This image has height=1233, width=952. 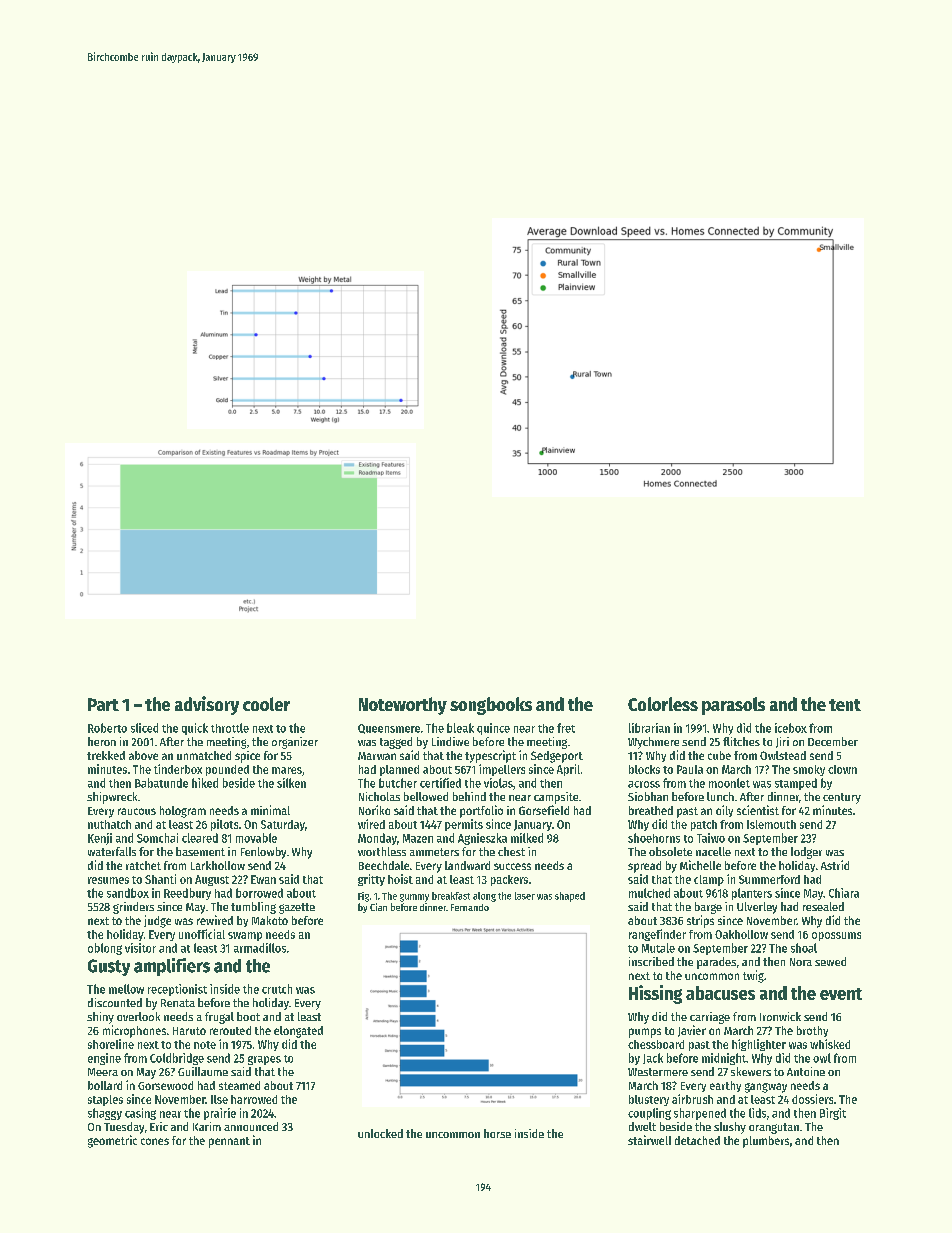 What do you see at coordinates (720, 993) in the image?
I see `abacuses` at bounding box center [720, 993].
